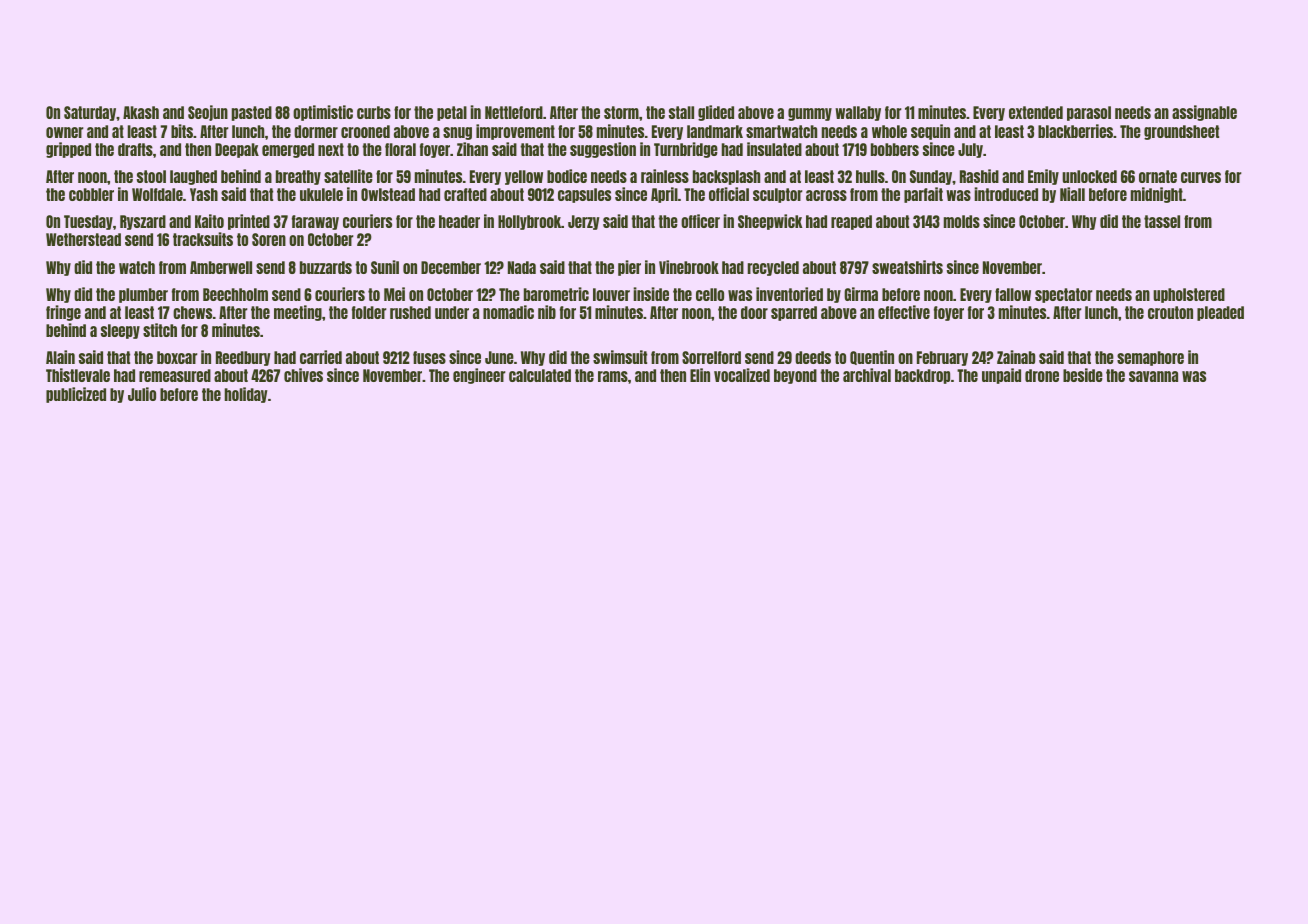  I want to click on officer, so click(700, 221).
